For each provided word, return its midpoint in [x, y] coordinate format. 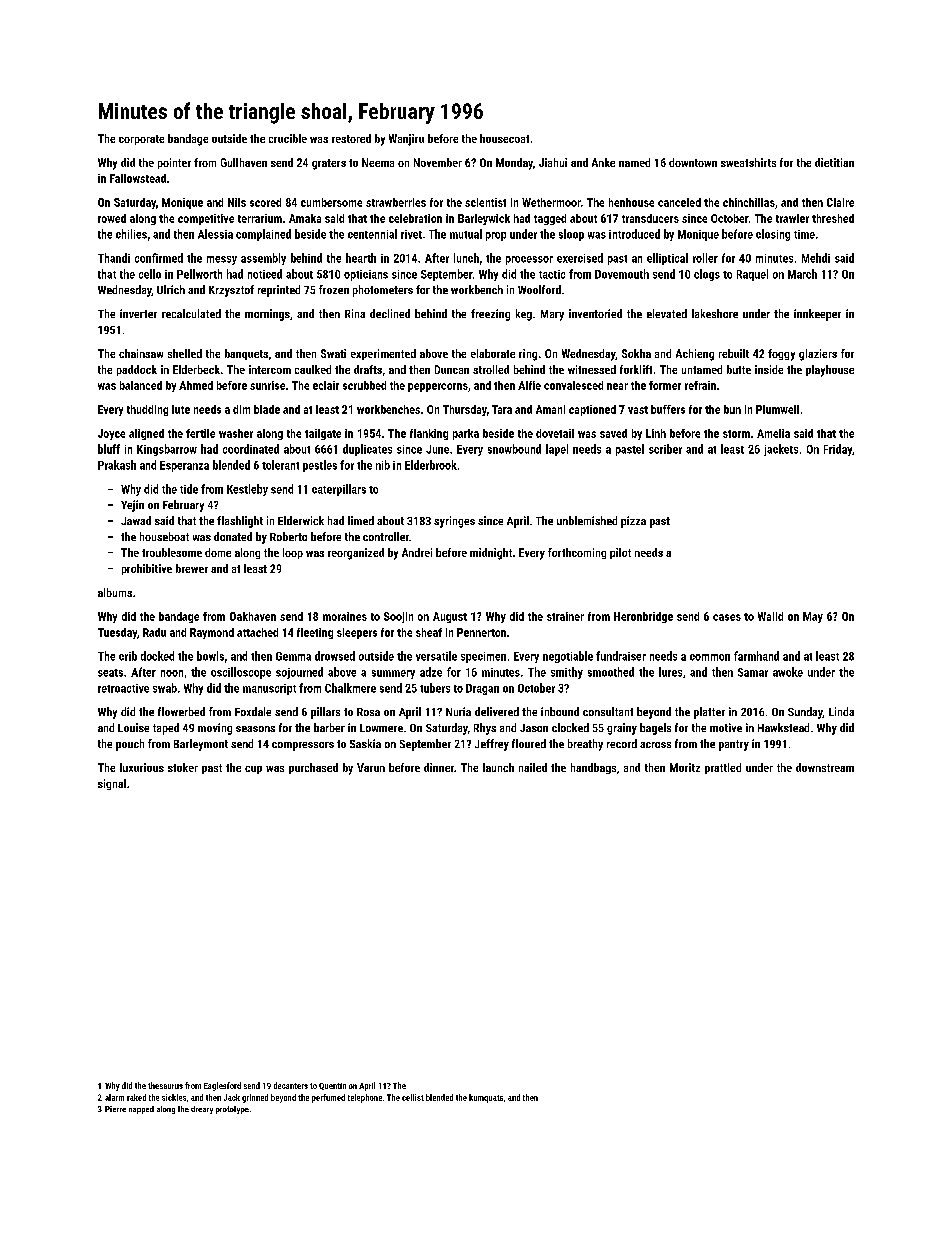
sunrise [267, 385]
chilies [131, 234]
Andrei [417, 552]
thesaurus [165, 1085]
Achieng [695, 355]
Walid [770, 616]
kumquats [486, 1098]
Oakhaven [253, 616]
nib [383, 465]
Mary [552, 315]
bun [732, 409]
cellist [413, 1097]
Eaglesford [222, 1086]
